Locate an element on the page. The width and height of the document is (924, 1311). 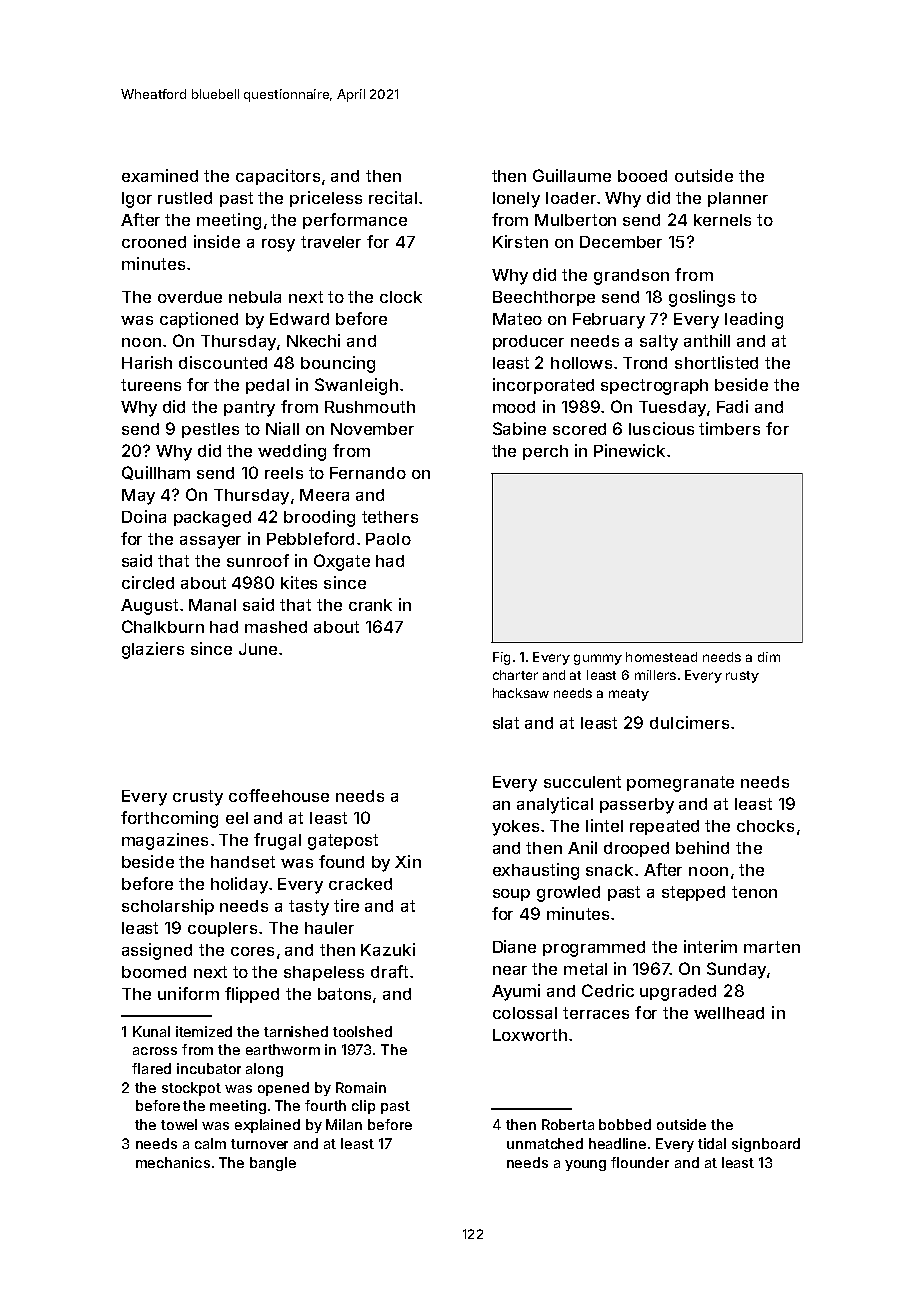
draft is located at coordinates (389, 971).
